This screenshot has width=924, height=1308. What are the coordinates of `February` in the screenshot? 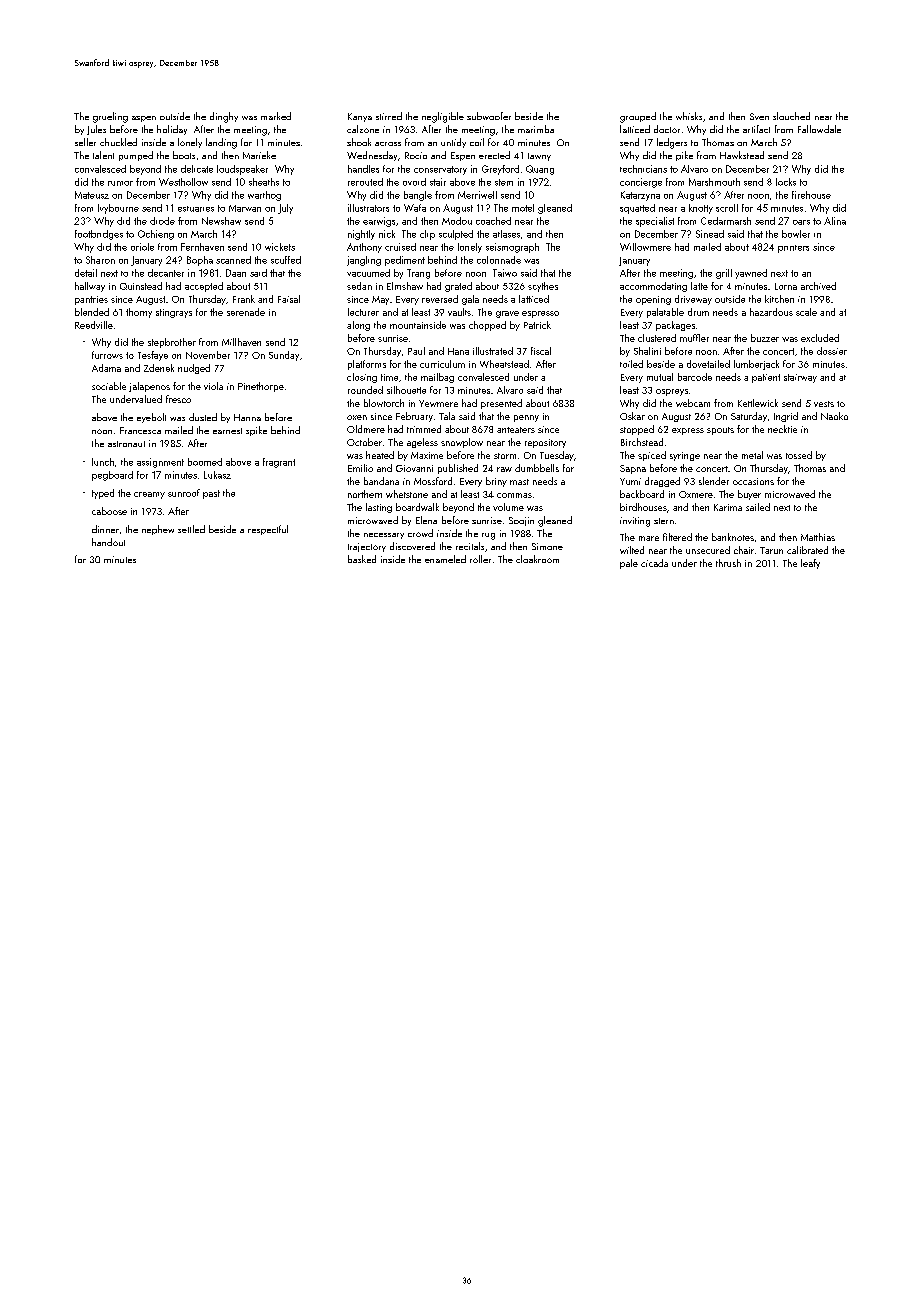 It's located at (414, 417).
